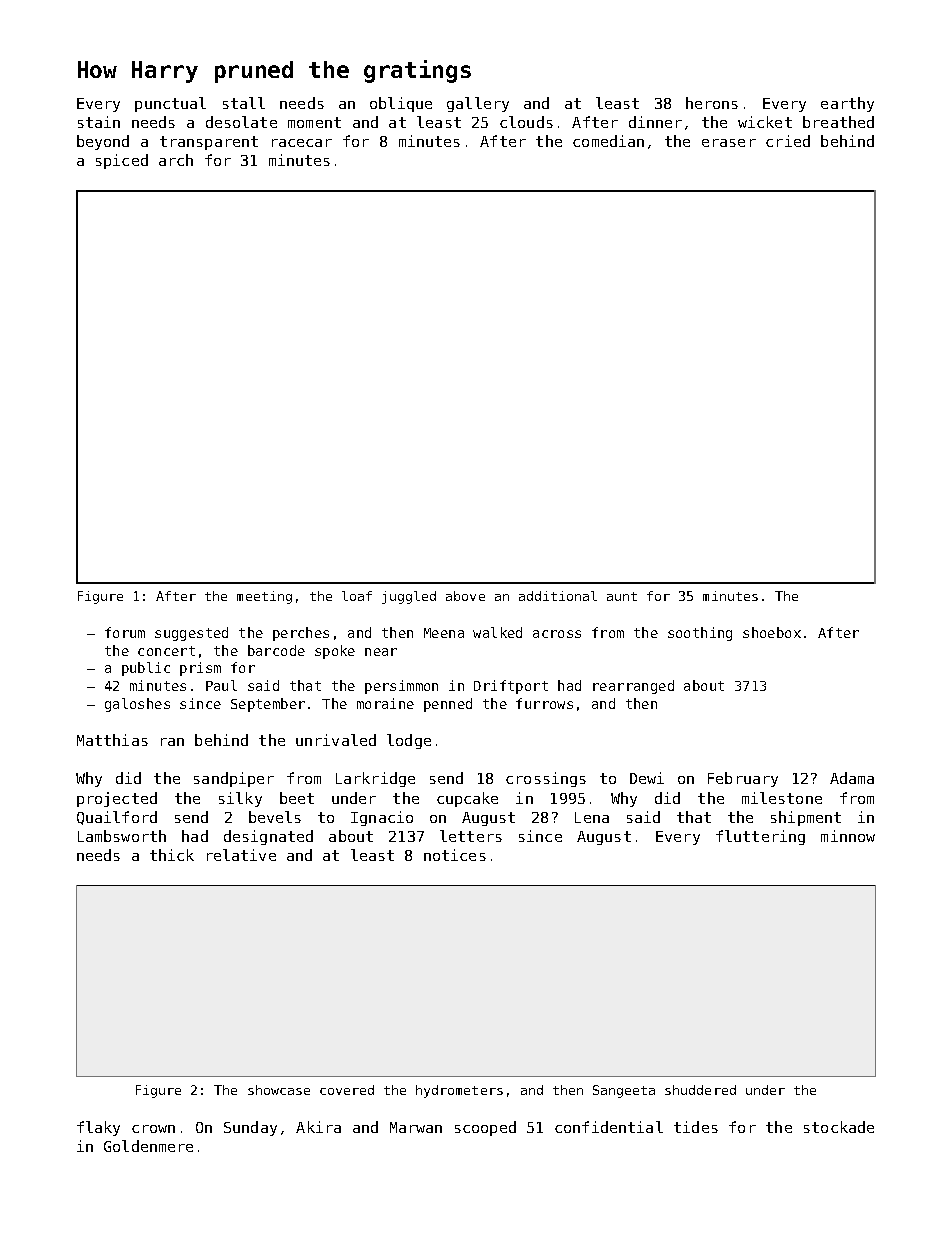 The width and height of the screenshot is (952, 1233). What do you see at coordinates (729, 143) in the screenshot?
I see `eraser` at bounding box center [729, 143].
